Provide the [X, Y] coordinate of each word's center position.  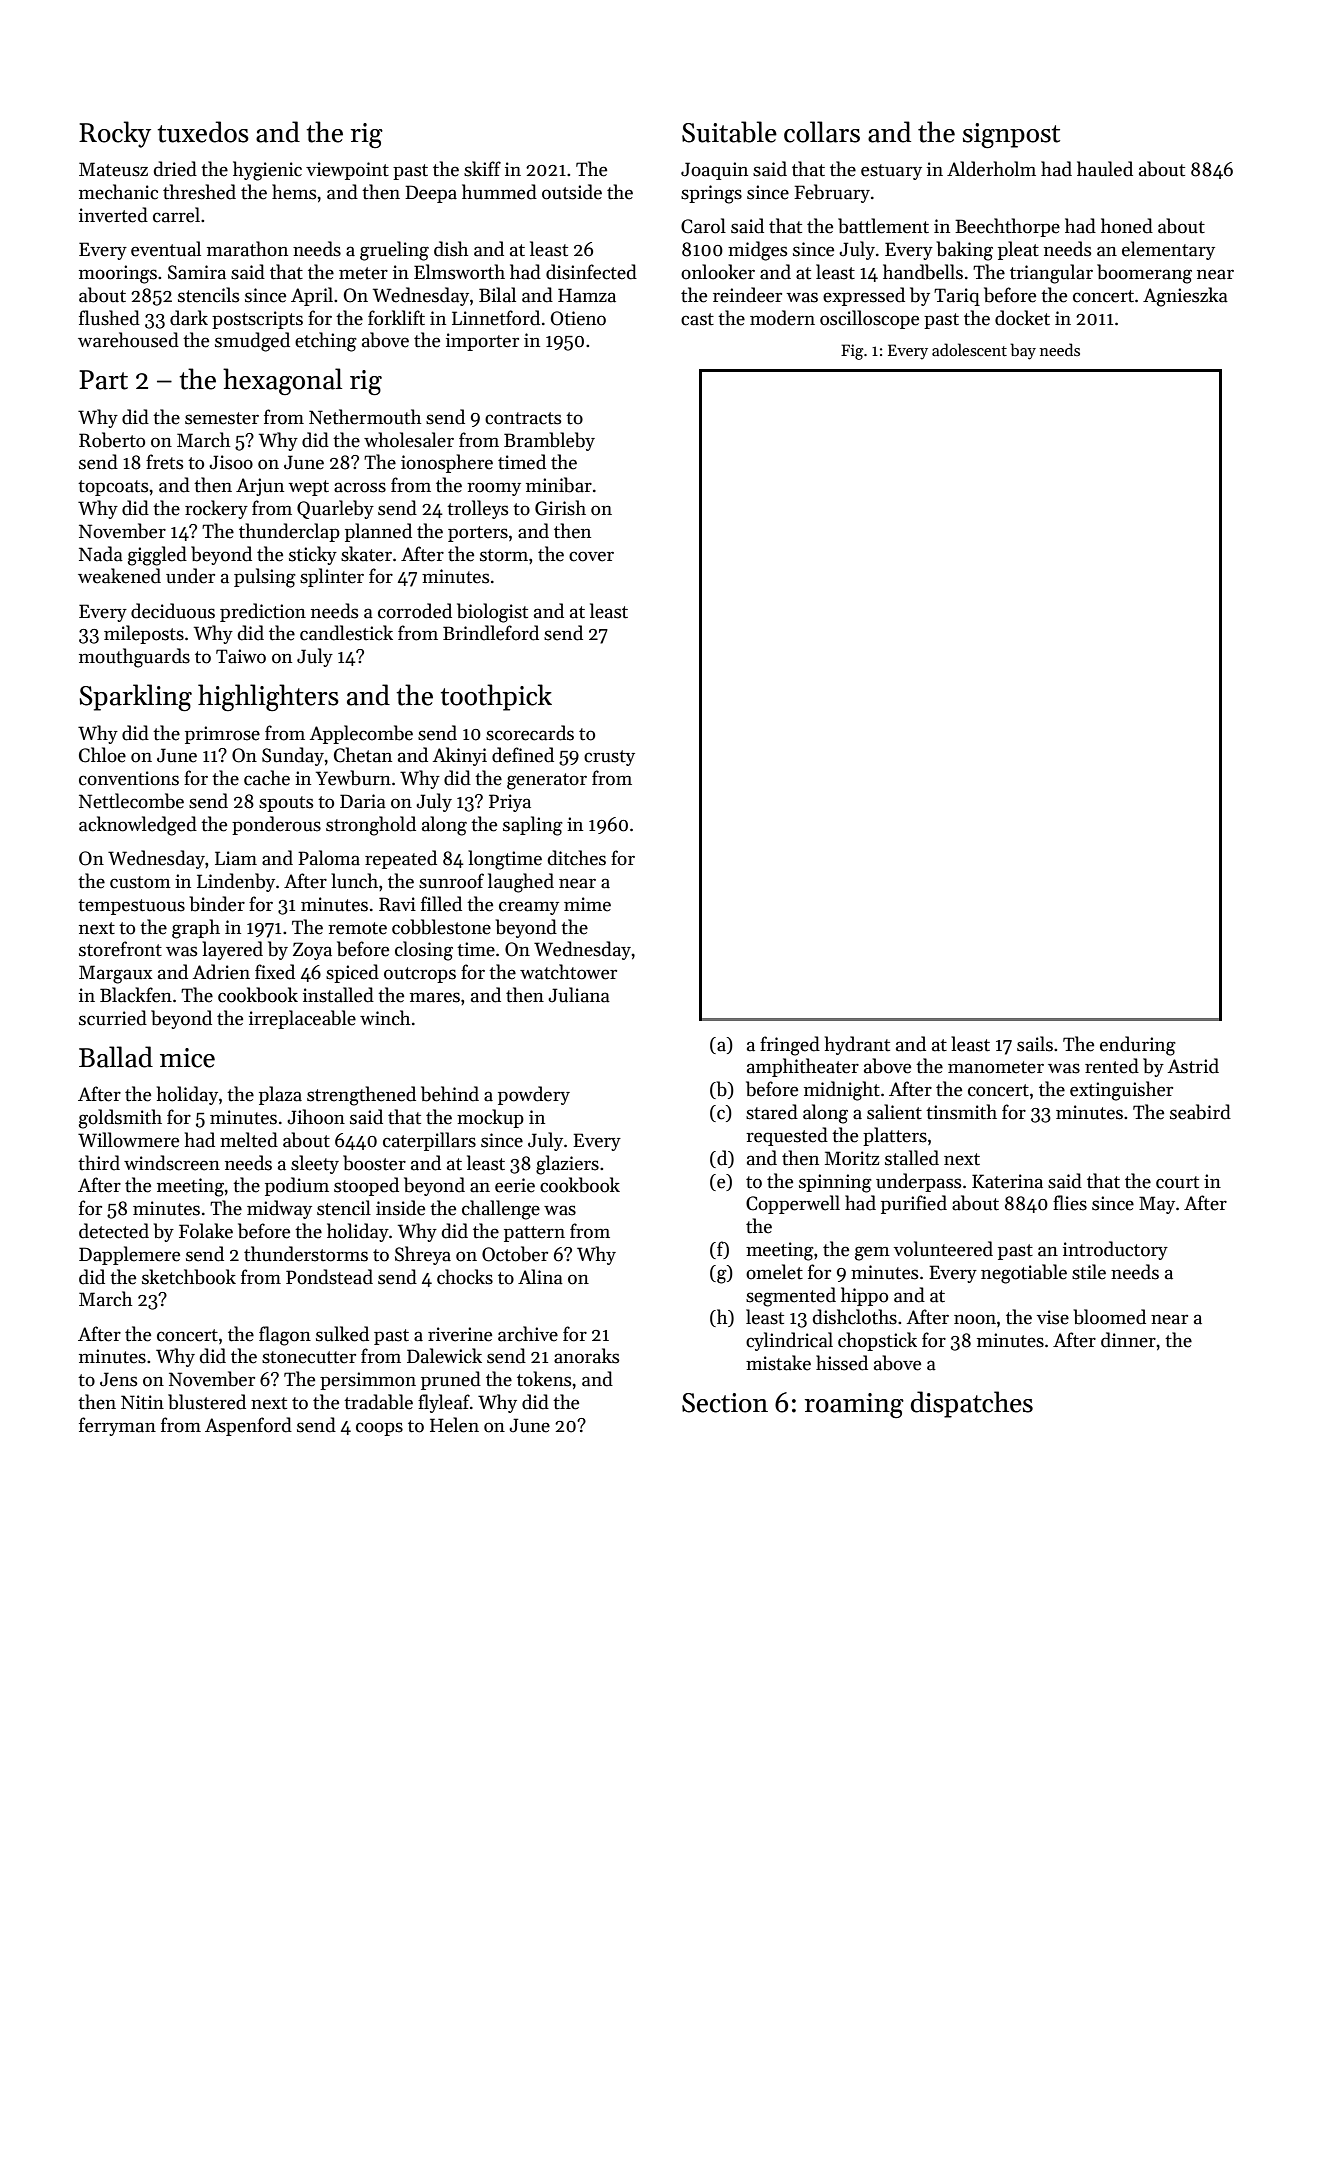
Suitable [729, 132]
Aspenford [248, 1426]
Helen [454, 1425]
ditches [577, 858]
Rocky [115, 134]
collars [822, 132]
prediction [263, 612]
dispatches [972, 1404]
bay [1023, 351]
